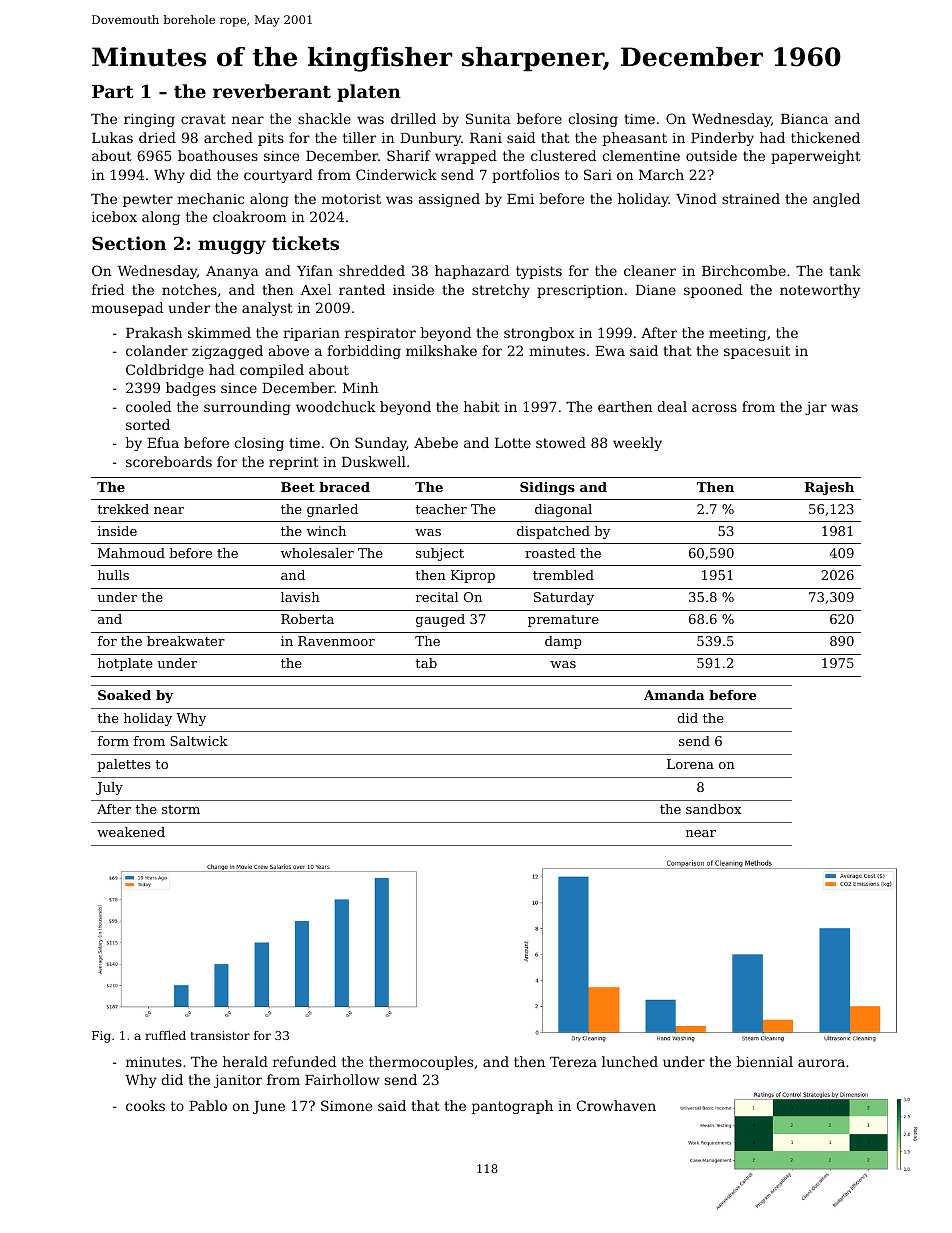 The height and width of the document is (1233, 952). I want to click on wholesaler, so click(317, 553).
